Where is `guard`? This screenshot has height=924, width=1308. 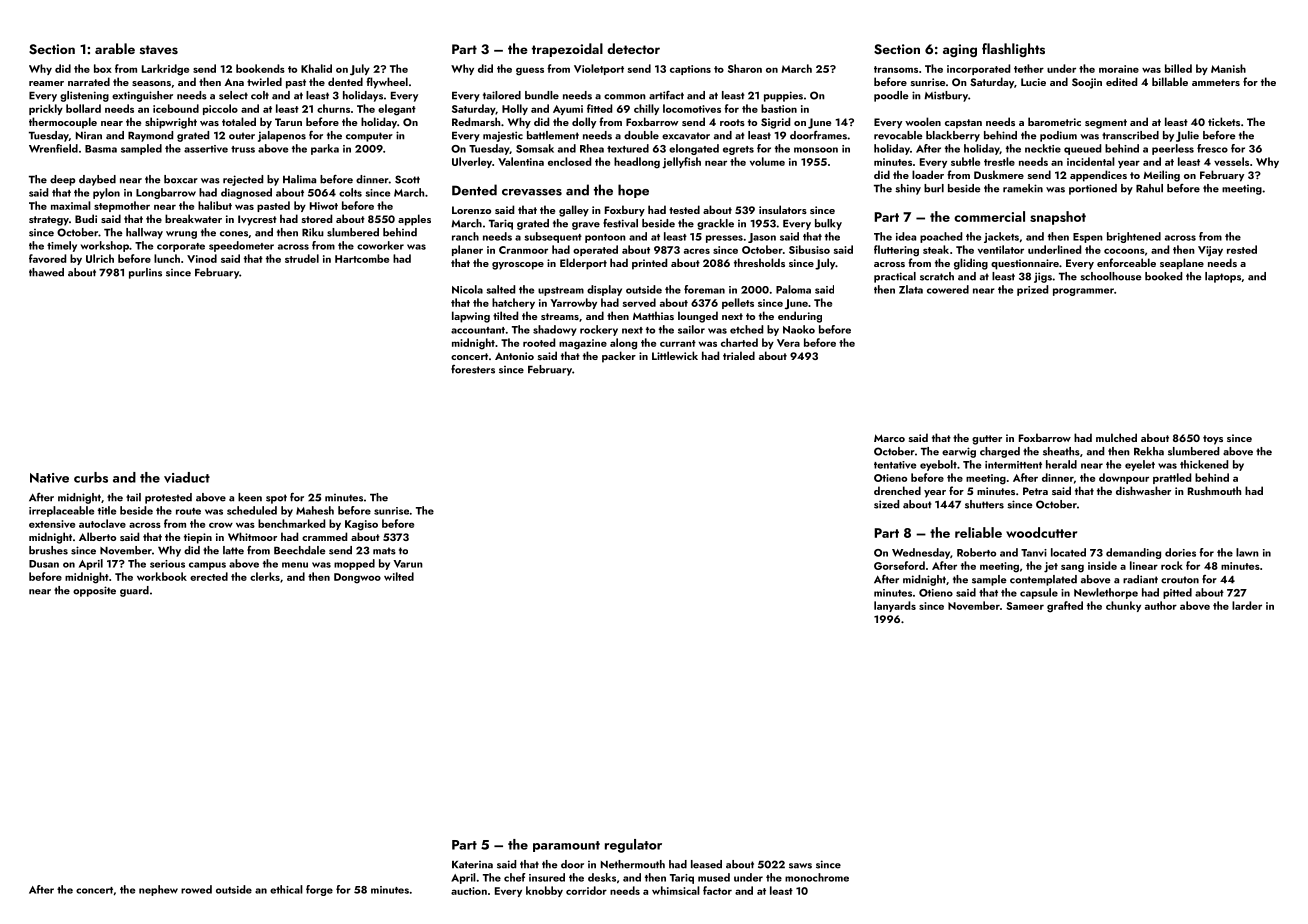 guard is located at coordinates (134, 591).
